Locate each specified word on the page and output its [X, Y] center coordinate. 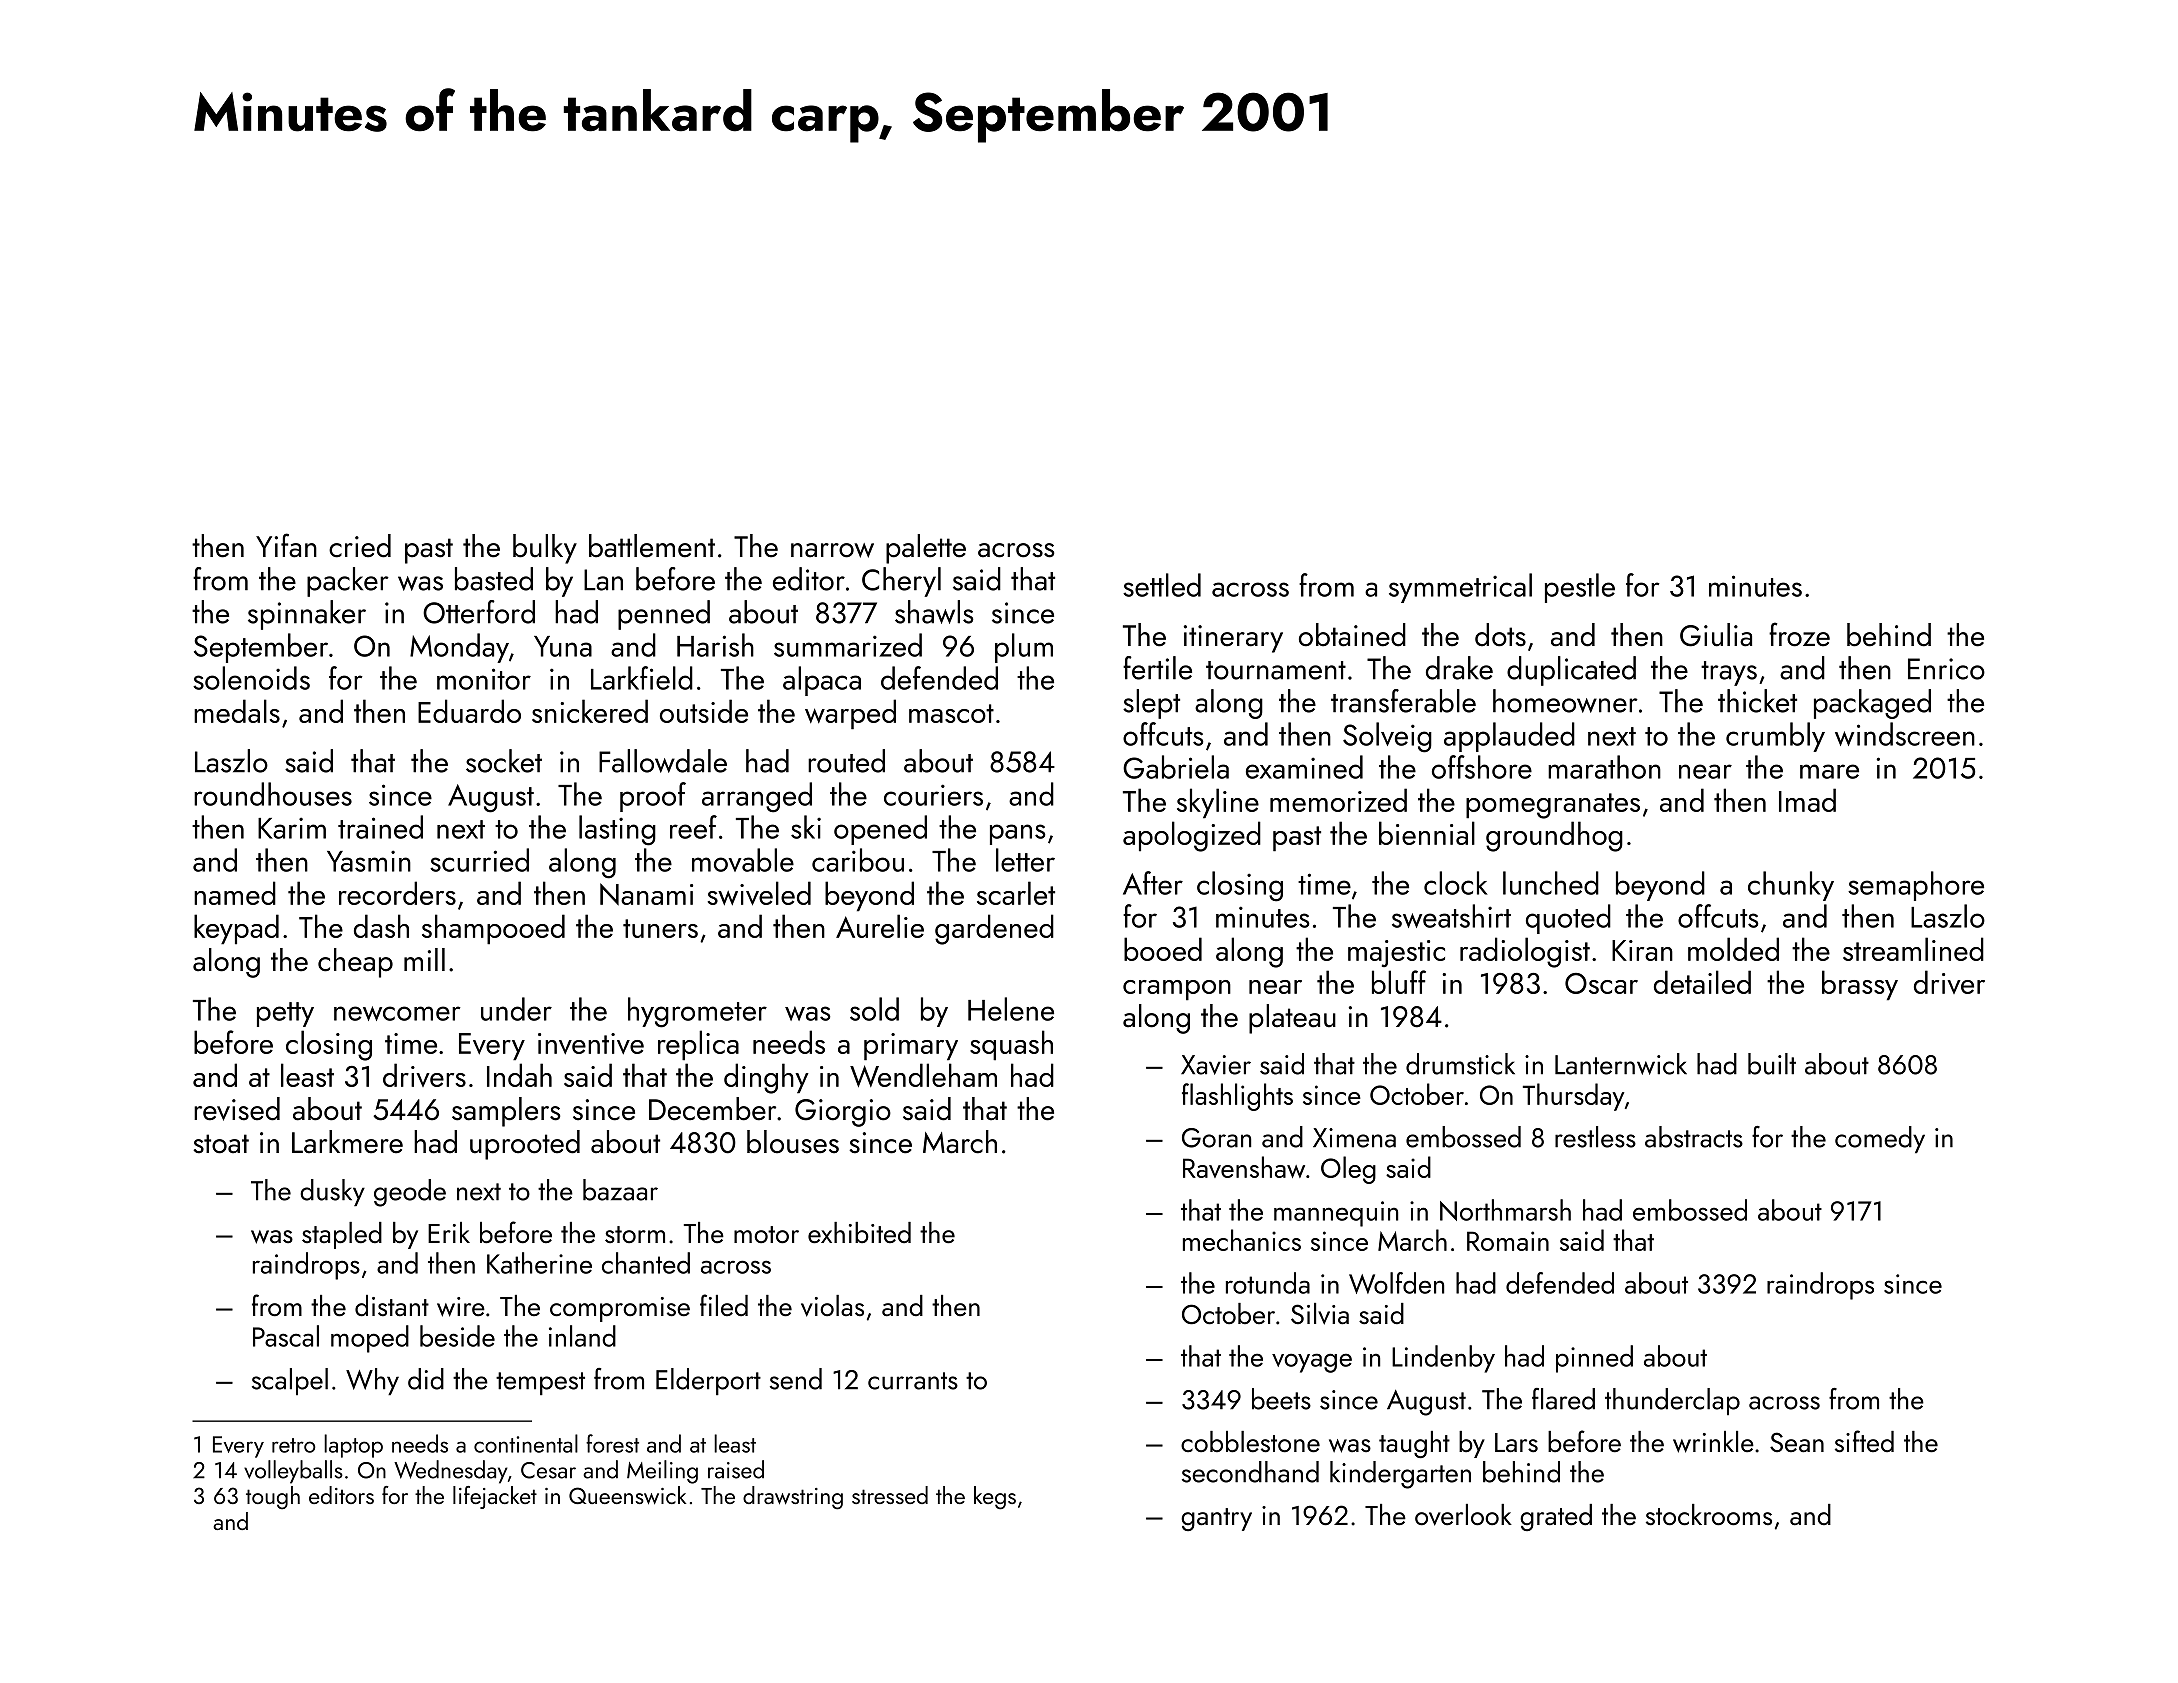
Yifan [286, 545]
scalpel [290, 1381]
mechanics [1242, 1240]
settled [1162, 585]
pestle [1580, 588]
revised [237, 1109]
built [1772, 1064]
